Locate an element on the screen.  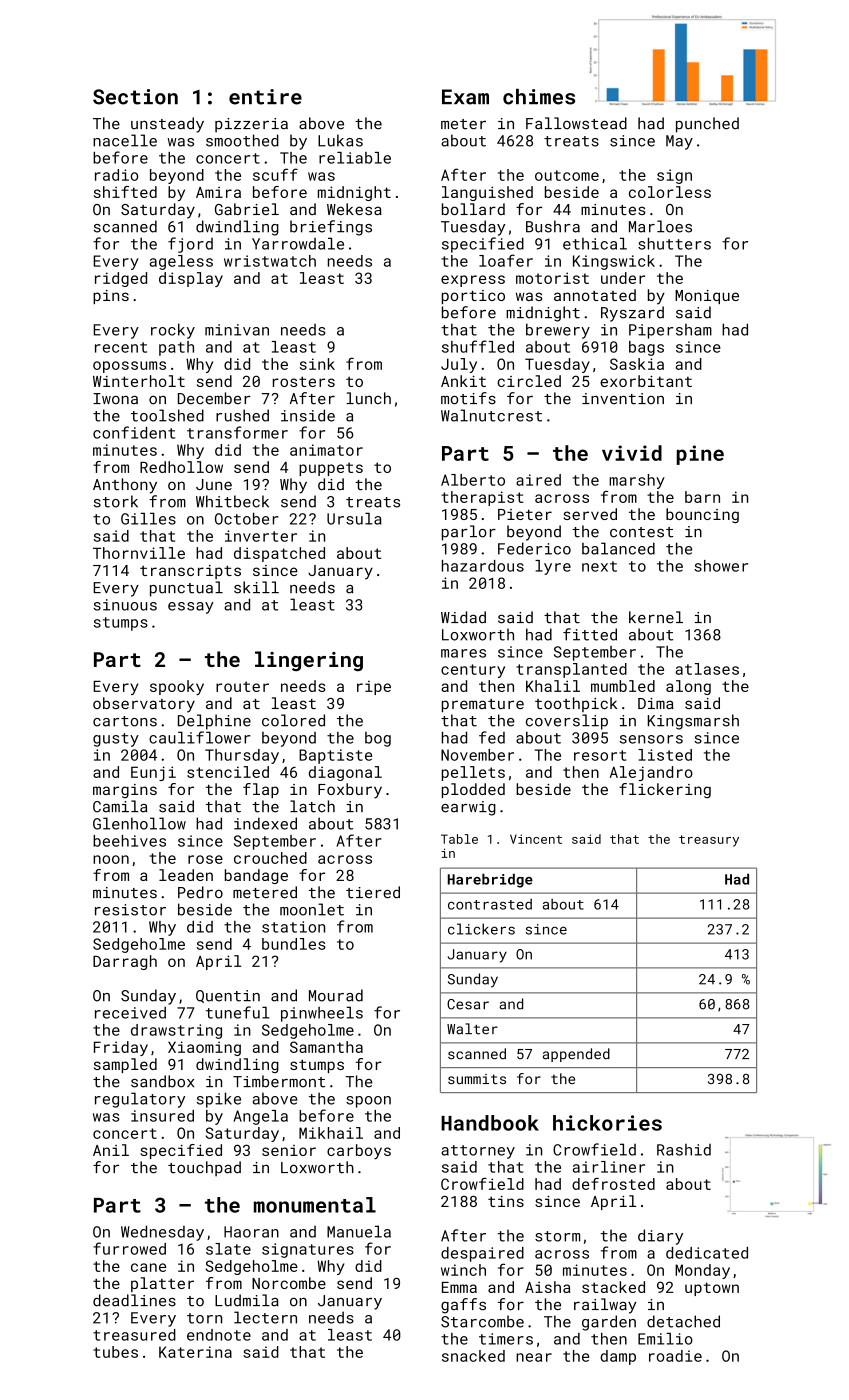
spoon is located at coordinates (368, 1102).
